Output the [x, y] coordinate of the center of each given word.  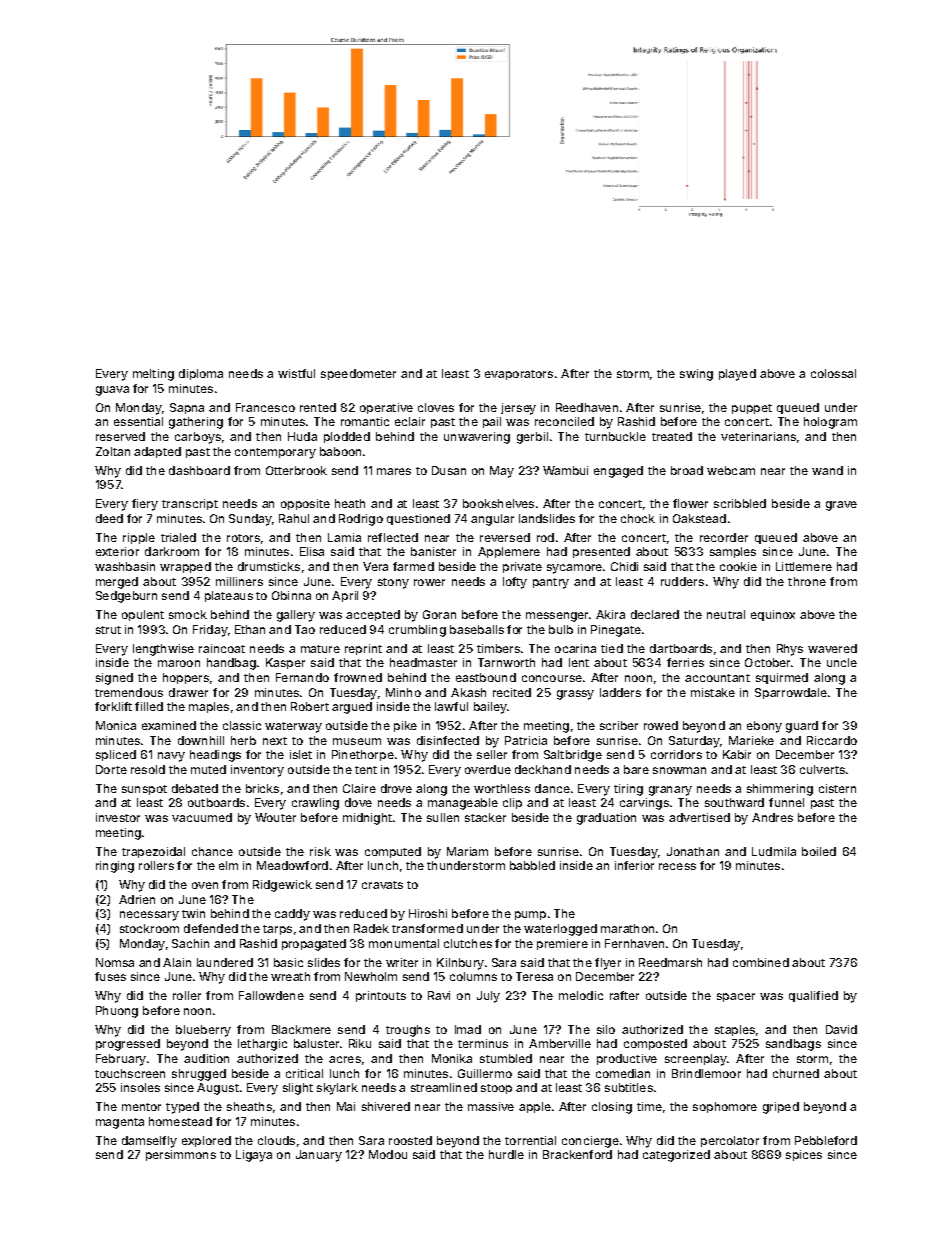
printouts [381, 996]
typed [182, 1108]
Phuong [117, 1012]
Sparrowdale [791, 693]
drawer [188, 692]
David [841, 1029]
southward [734, 802]
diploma [201, 374]
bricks [262, 788]
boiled [819, 851]
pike [405, 726]
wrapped [185, 567]
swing [696, 375]
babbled [532, 865]
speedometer [358, 374]
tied [612, 648]
